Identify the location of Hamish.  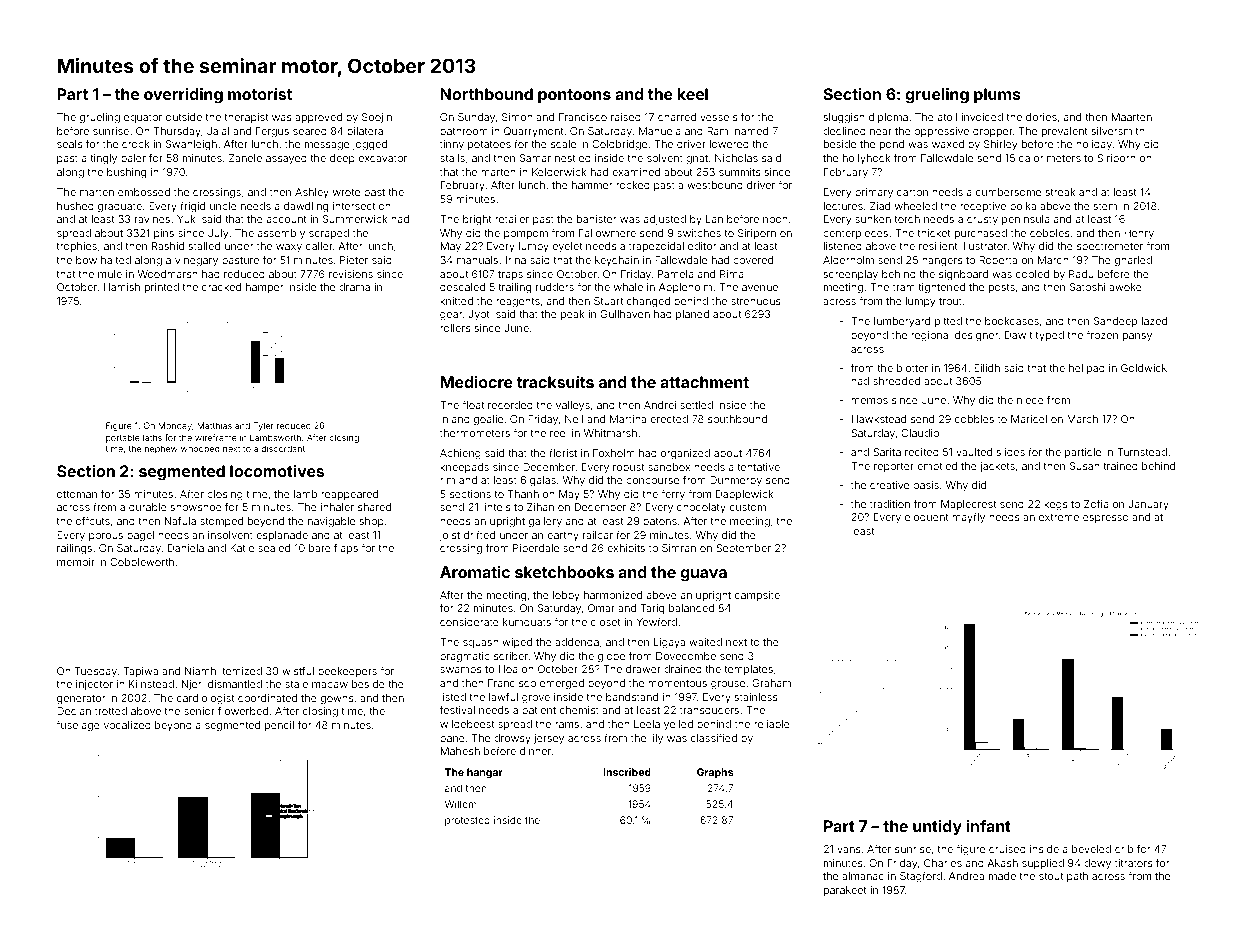
(122, 287).
